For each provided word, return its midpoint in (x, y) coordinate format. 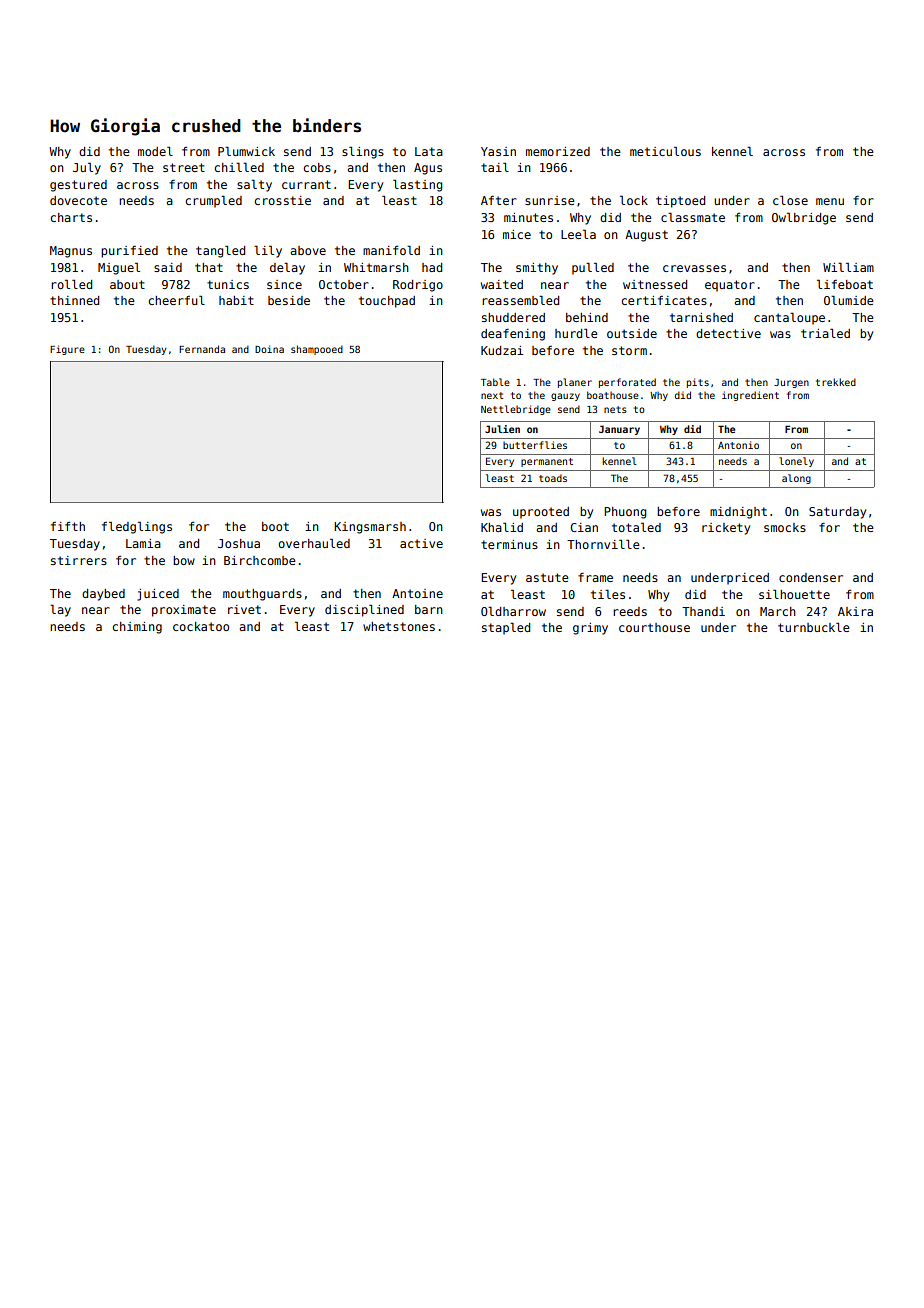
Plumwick (246, 151)
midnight (738, 513)
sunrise (550, 200)
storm (629, 350)
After (499, 200)
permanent (547, 462)
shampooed (317, 350)
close (790, 200)
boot (275, 526)
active (421, 543)
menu (830, 201)
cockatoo (201, 626)
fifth (68, 526)
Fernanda (202, 349)
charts (71, 217)
